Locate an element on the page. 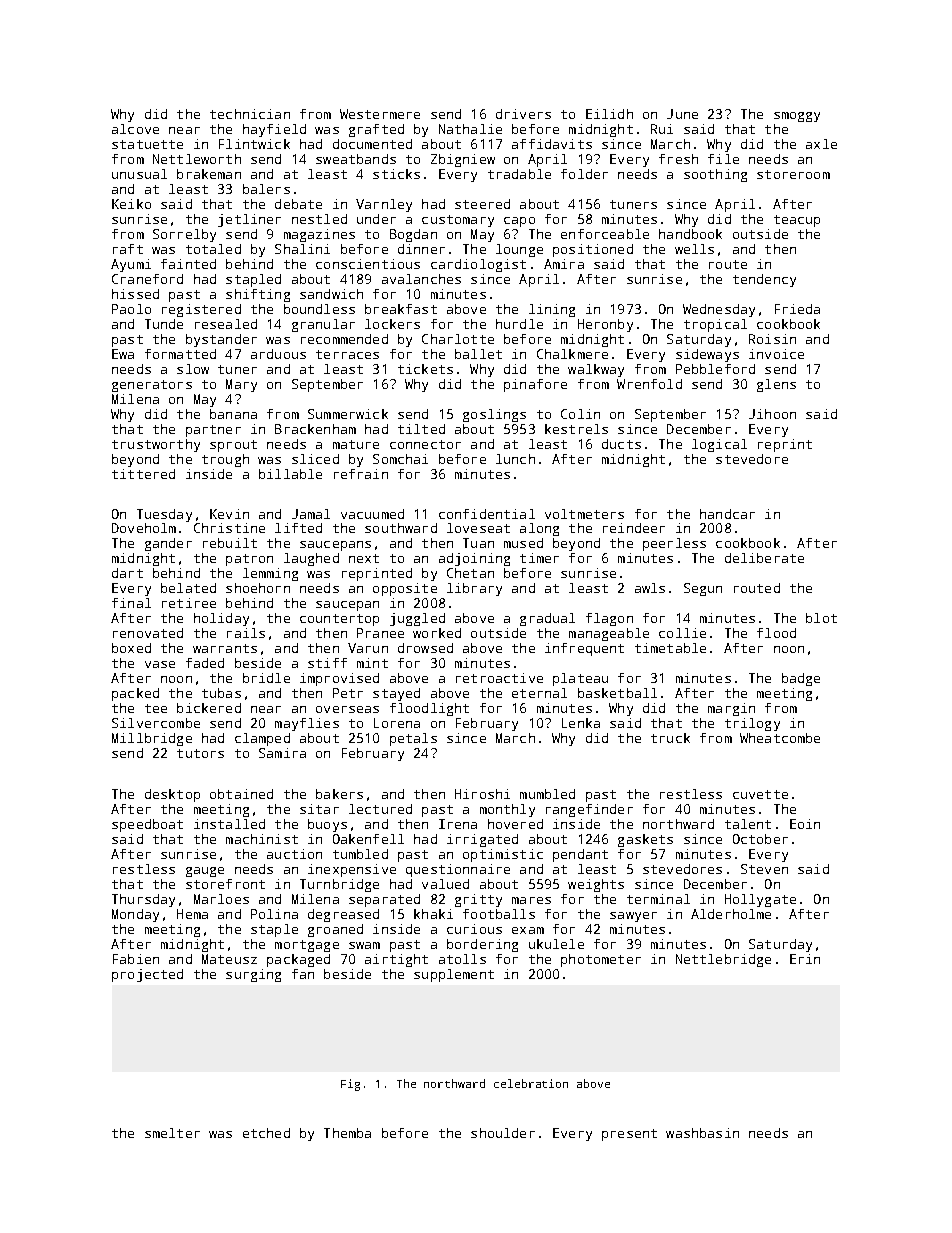  projected is located at coordinates (147, 975).
